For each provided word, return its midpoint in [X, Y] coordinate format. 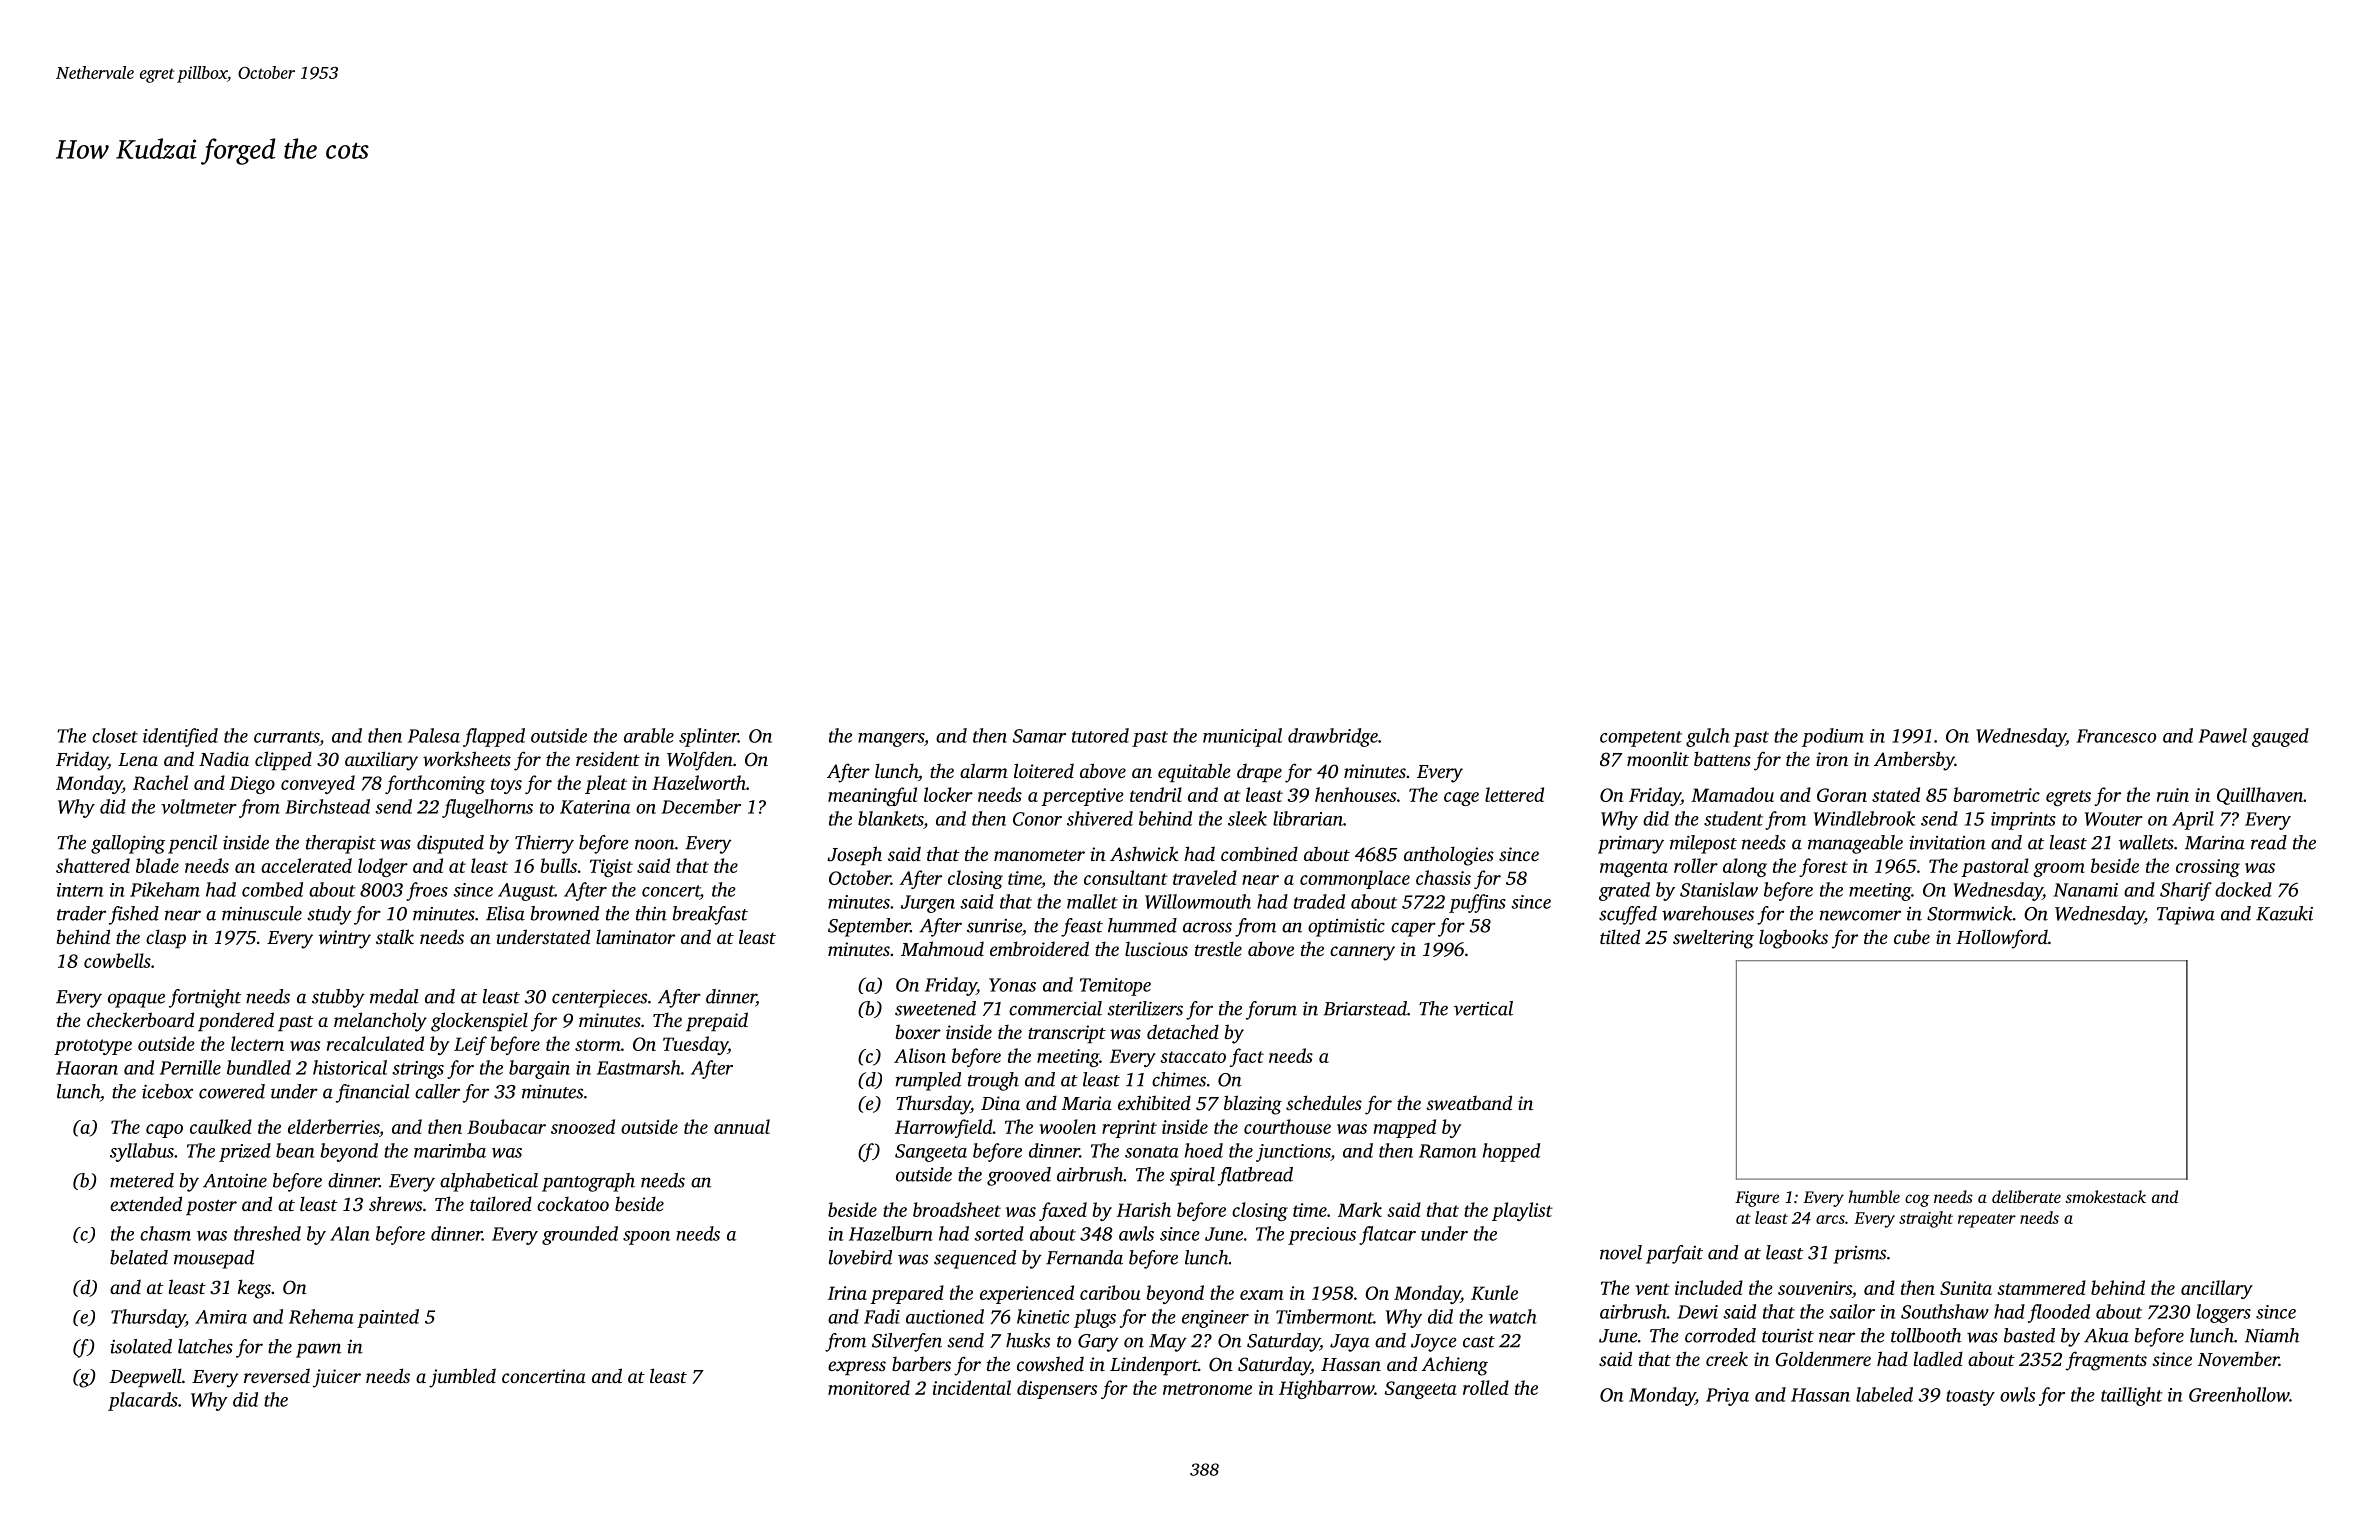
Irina [847, 1293]
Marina [2215, 843]
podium [1833, 737]
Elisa [505, 913]
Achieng [1455, 1366]
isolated [141, 1346]
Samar [1039, 736]
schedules [1324, 1102]
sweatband [1469, 1102]
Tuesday [695, 1045]
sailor [1852, 1311]
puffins [1477, 903]
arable [649, 735]
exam [1261, 1295]
